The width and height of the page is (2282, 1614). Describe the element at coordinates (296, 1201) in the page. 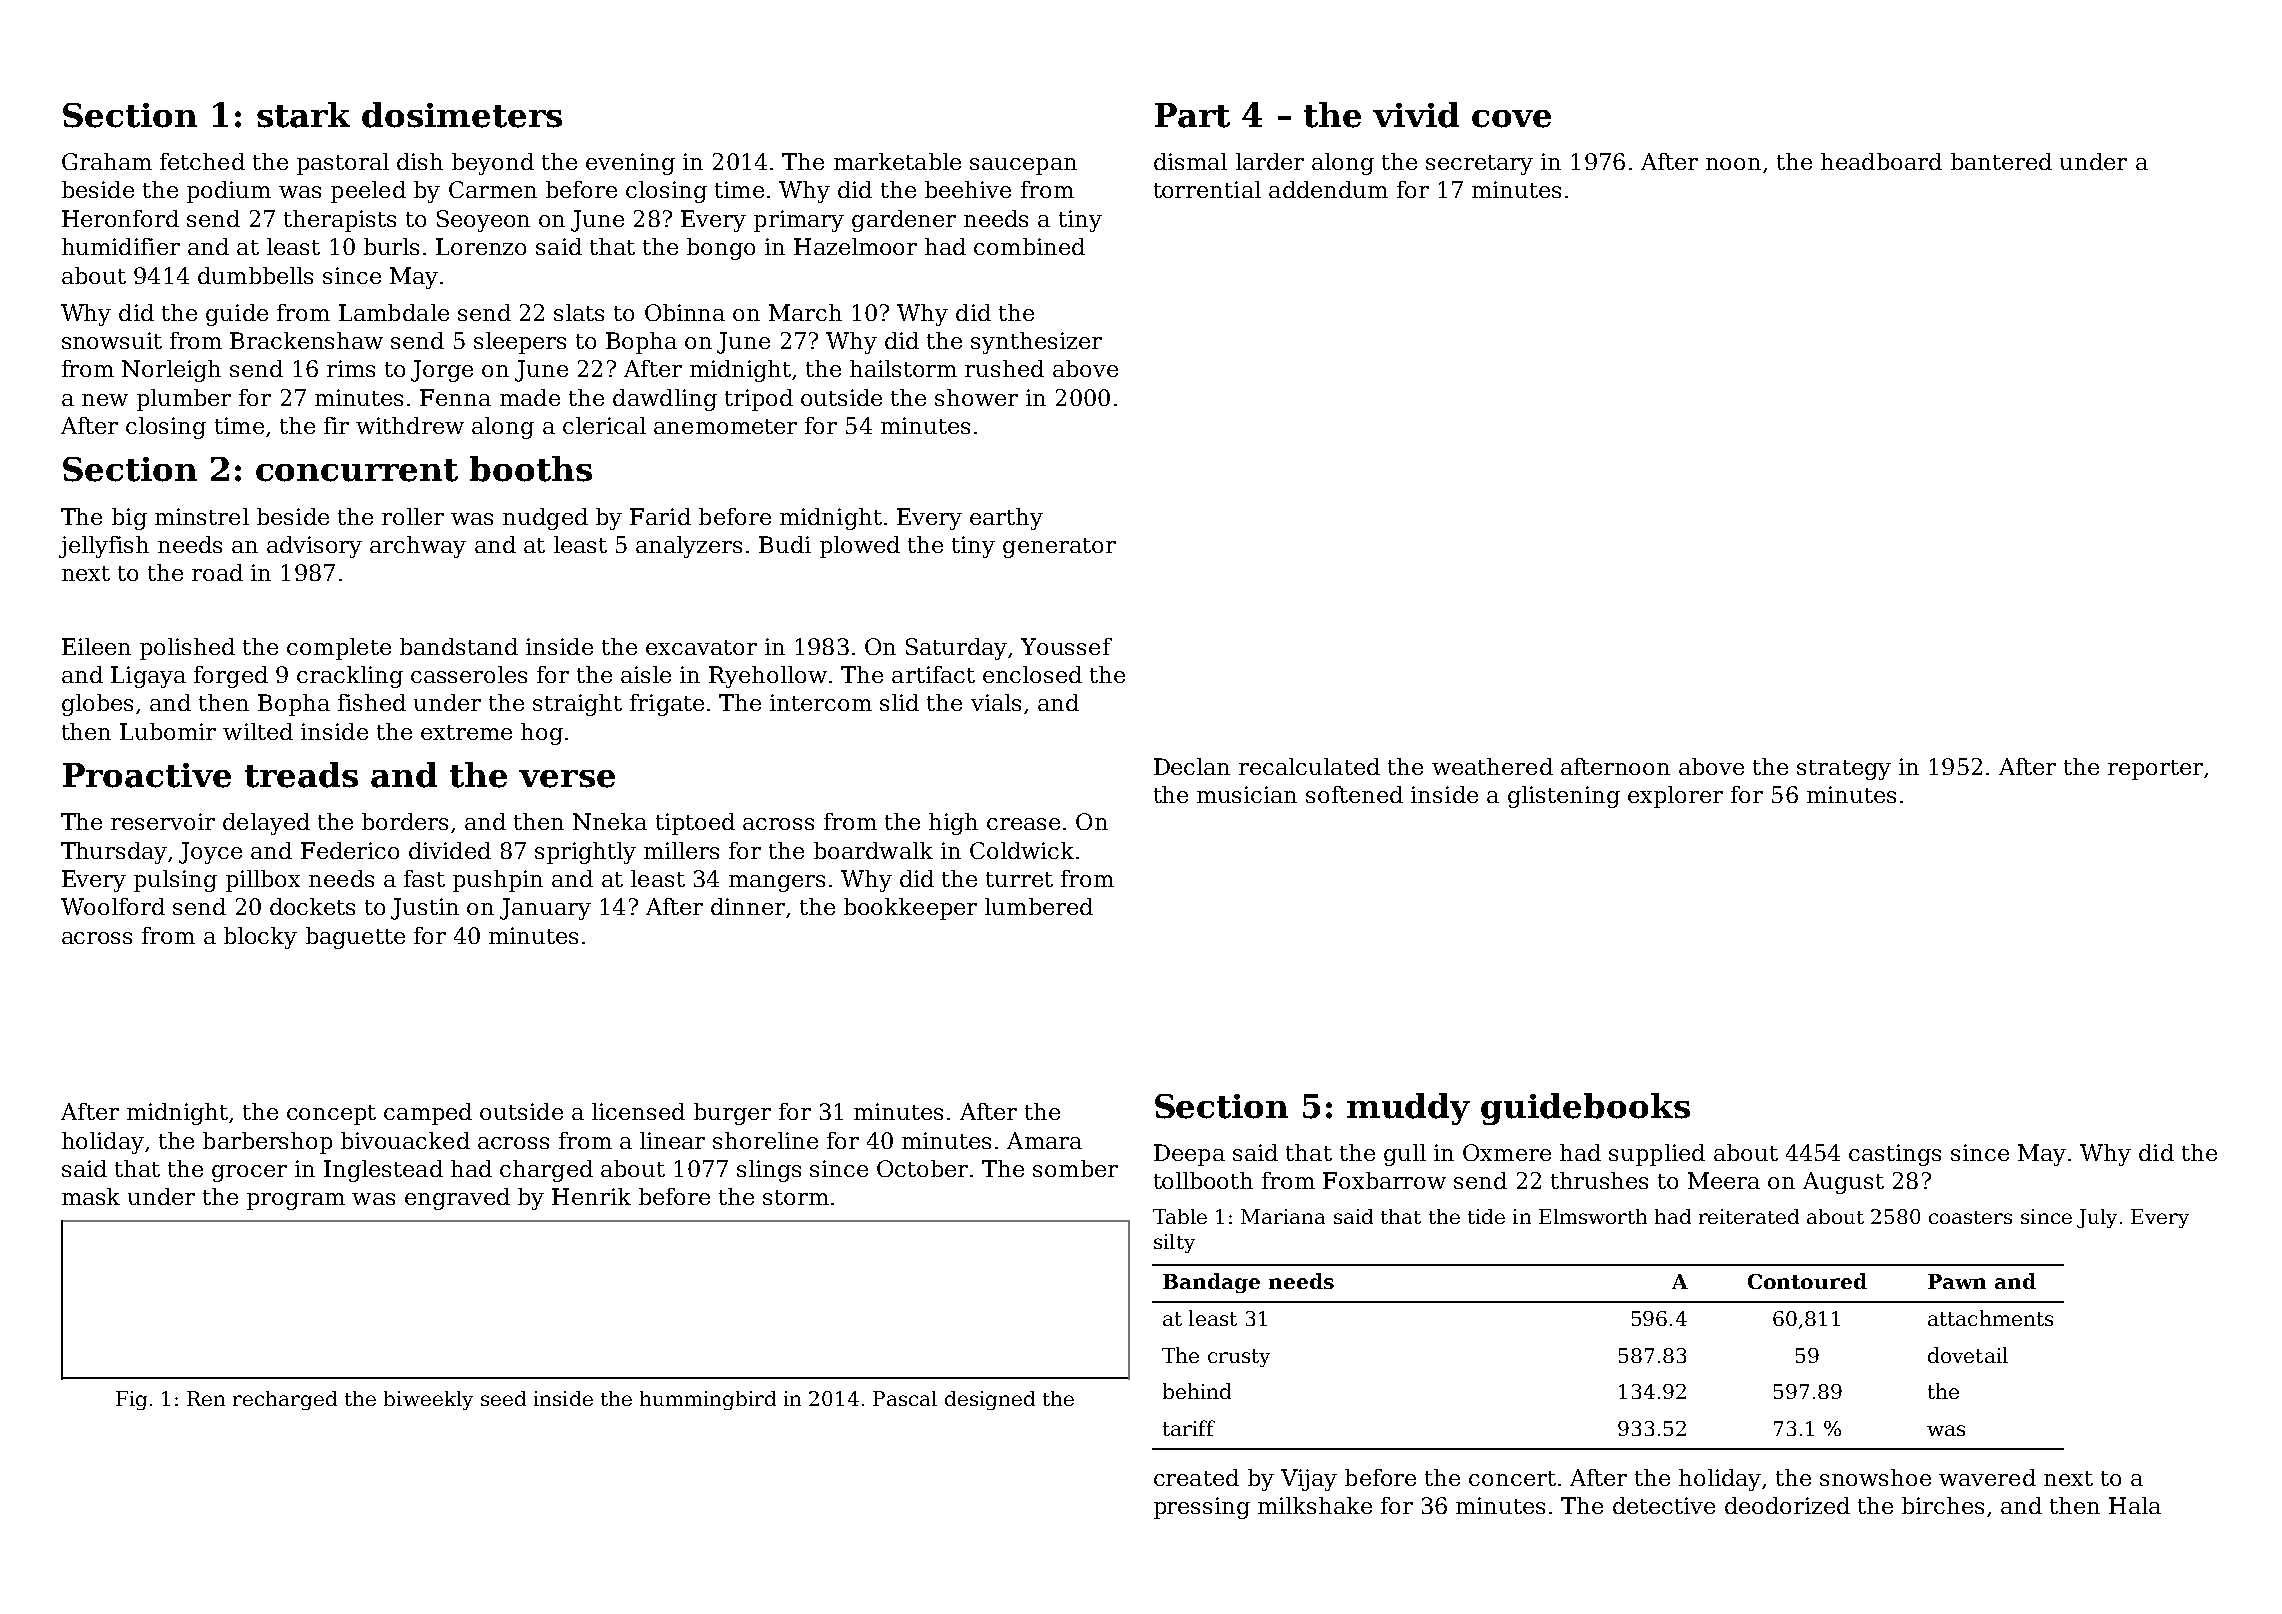

I see `program` at that location.
